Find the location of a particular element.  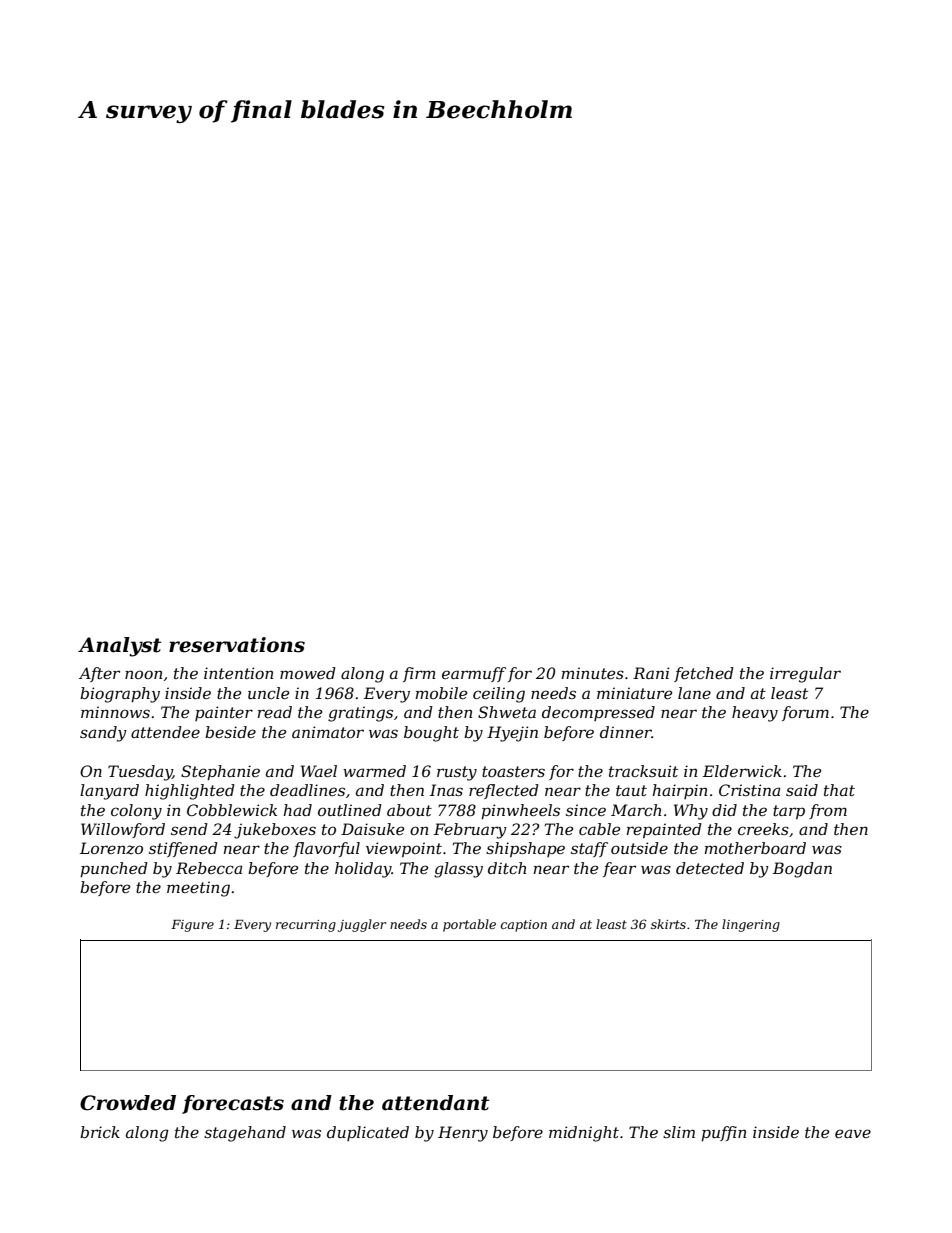

puffin is located at coordinates (723, 1133).
